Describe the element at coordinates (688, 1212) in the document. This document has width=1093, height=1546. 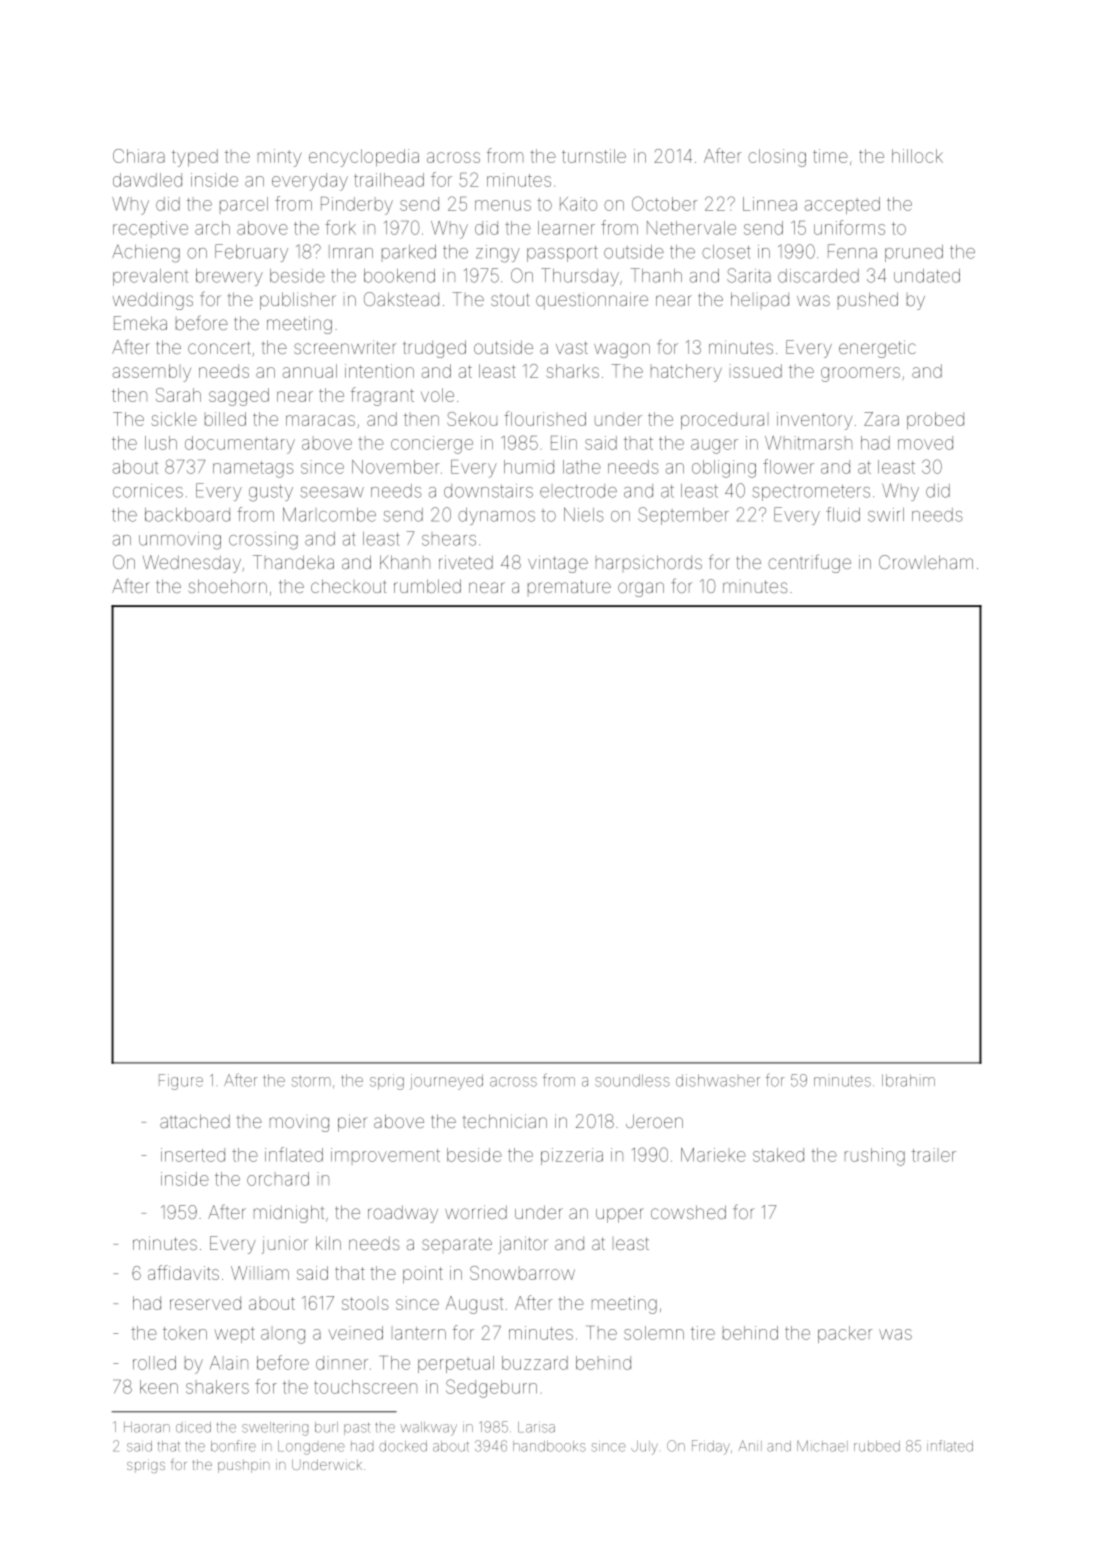
I see `cowshed` at that location.
